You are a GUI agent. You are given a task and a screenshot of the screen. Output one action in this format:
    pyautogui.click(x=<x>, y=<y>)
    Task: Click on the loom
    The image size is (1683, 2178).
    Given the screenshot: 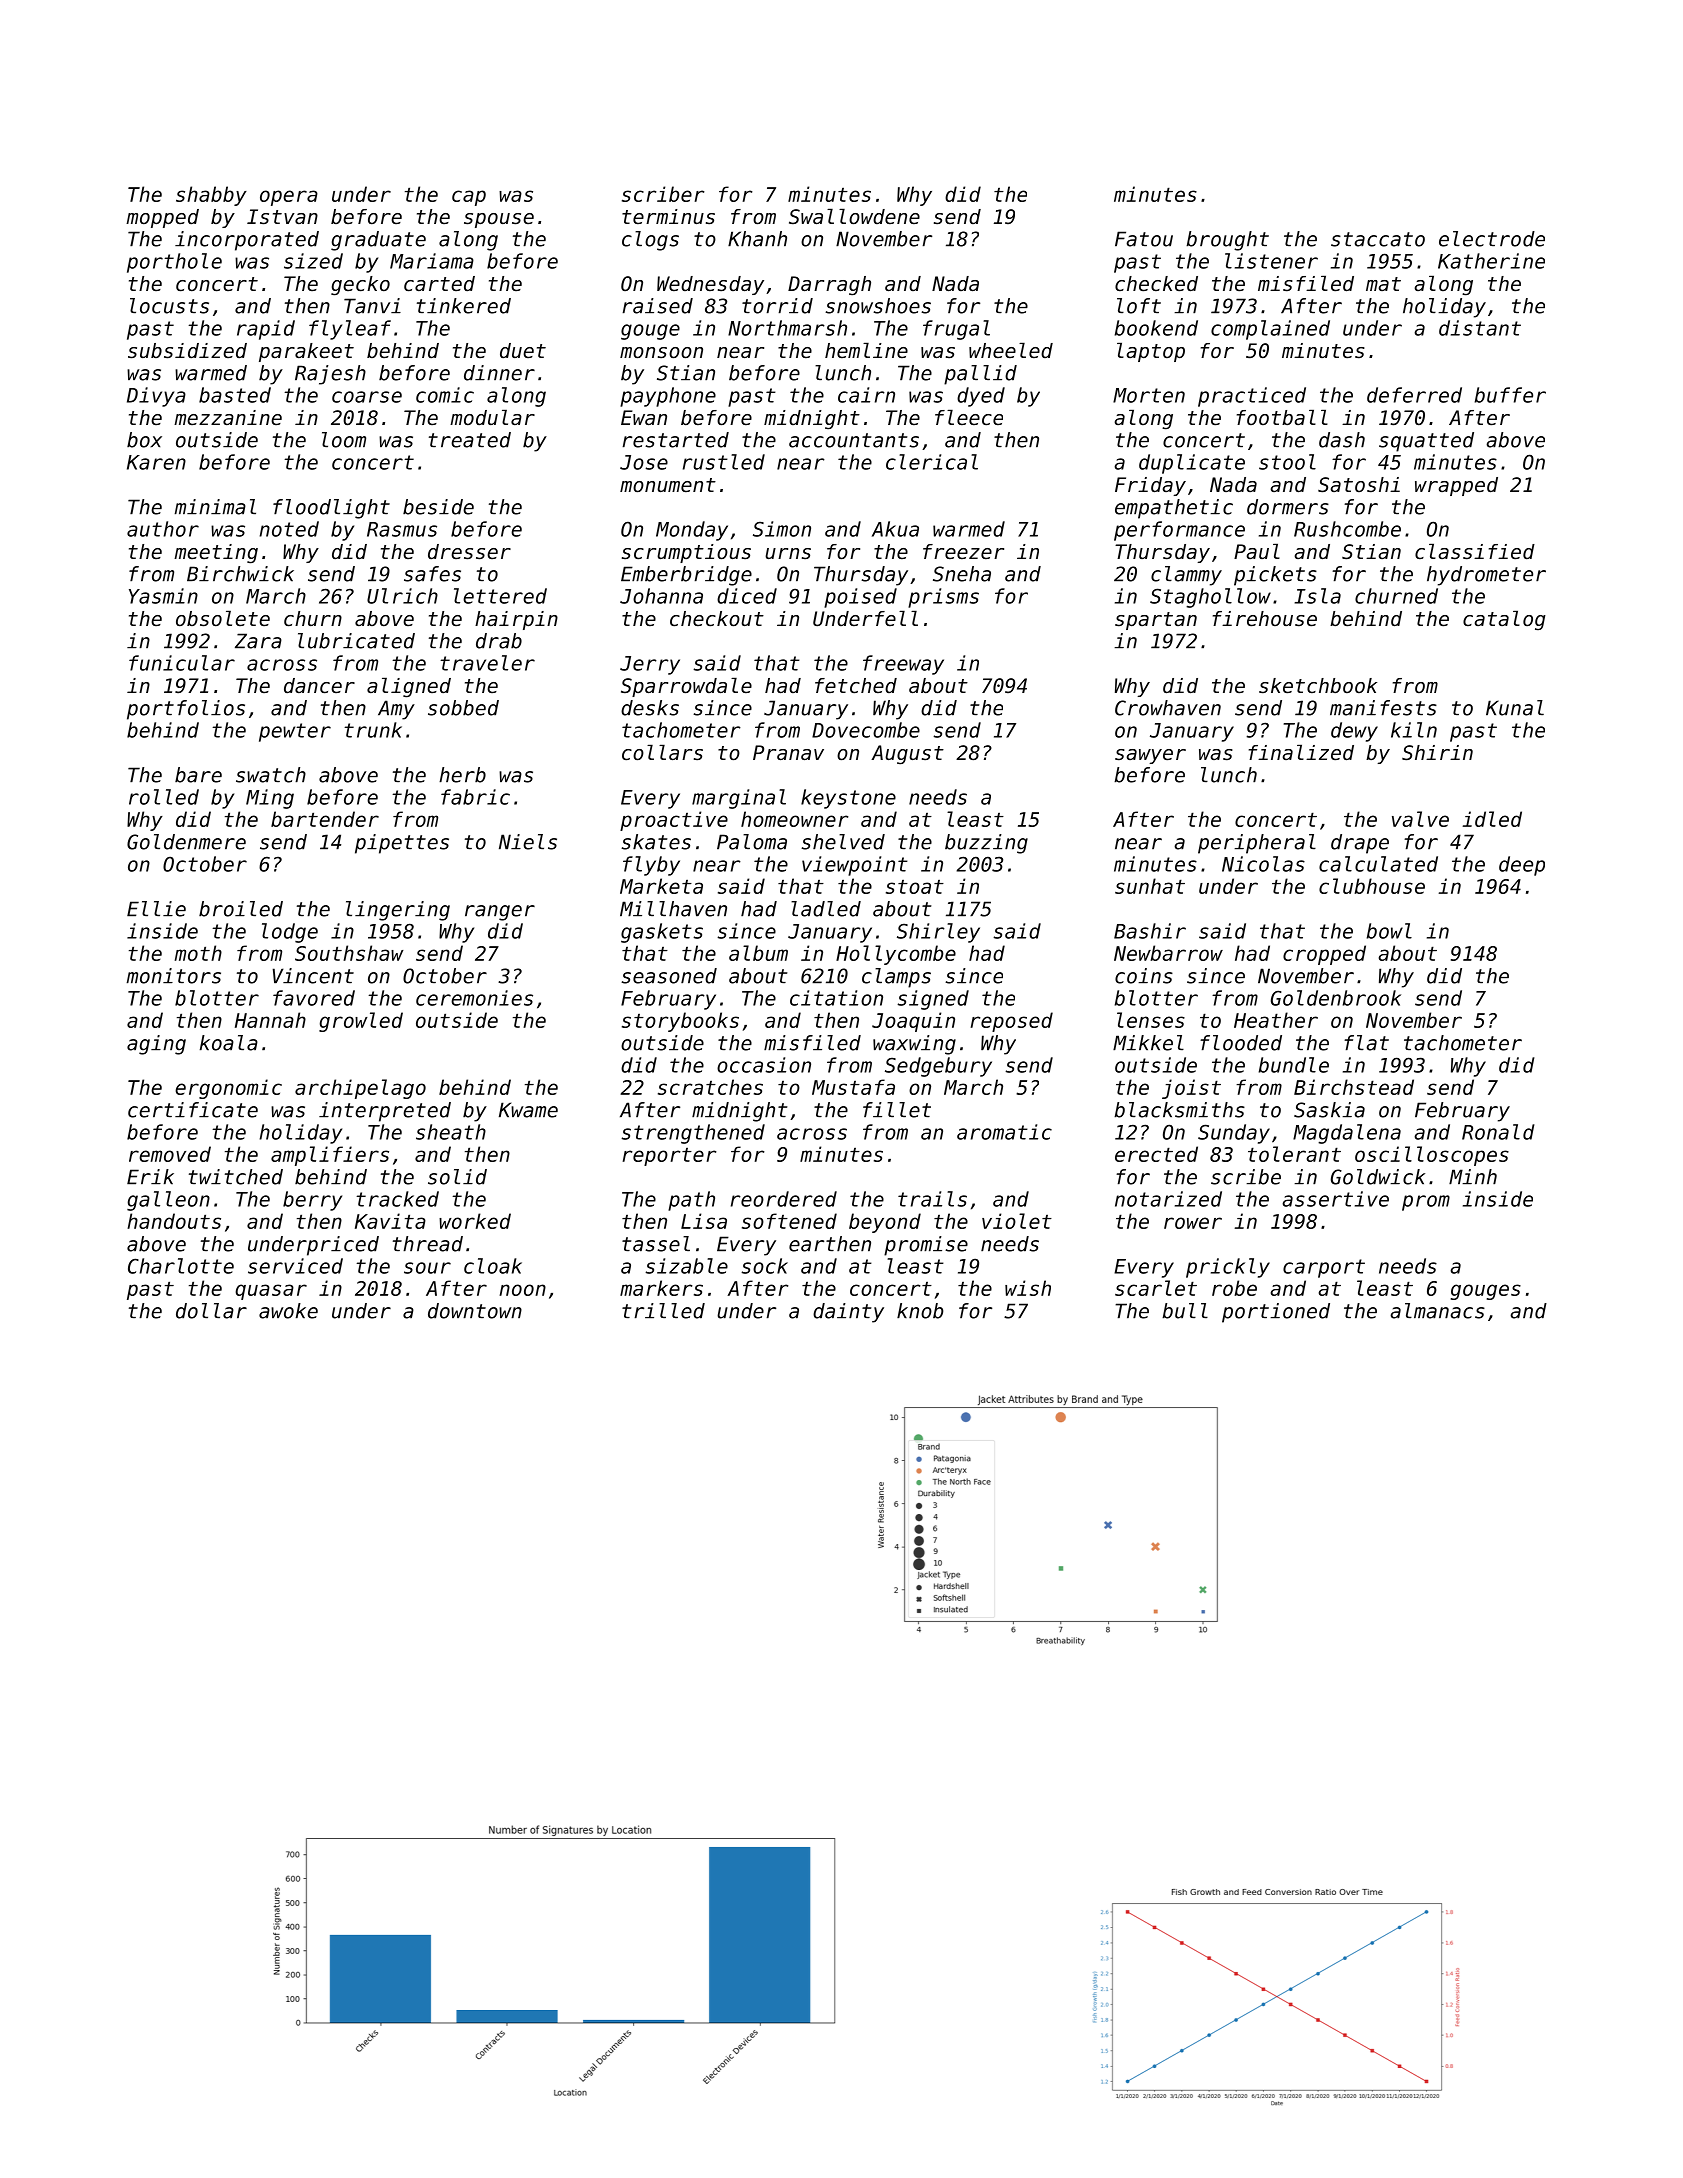 What is the action you would take?
    pyautogui.click(x=344, y=440)
